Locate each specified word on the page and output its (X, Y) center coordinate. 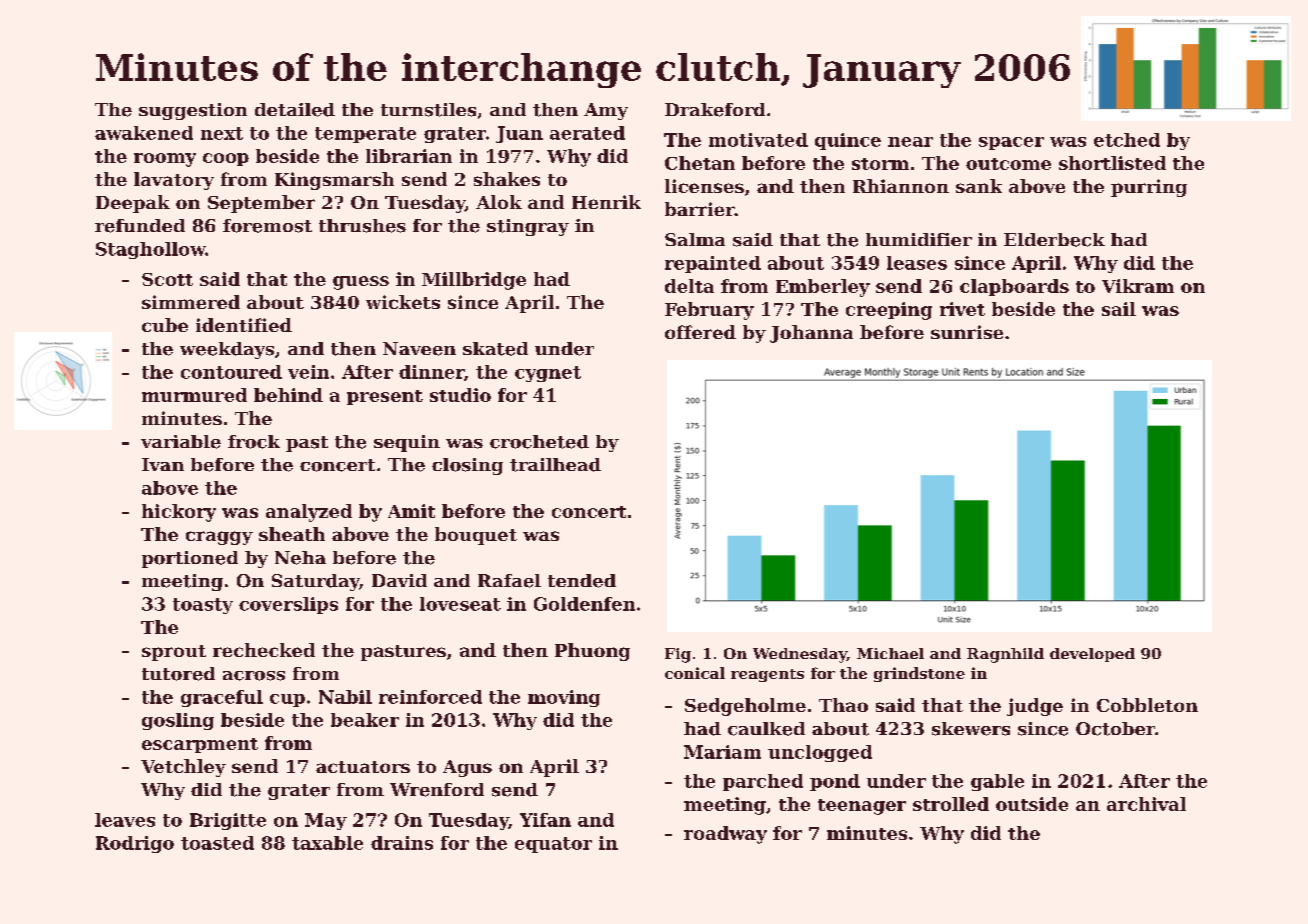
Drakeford (715, 110)
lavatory (174, 181)
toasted (217, 843)
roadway (725, 835)
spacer (1011, 143)
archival (1146, 804)
